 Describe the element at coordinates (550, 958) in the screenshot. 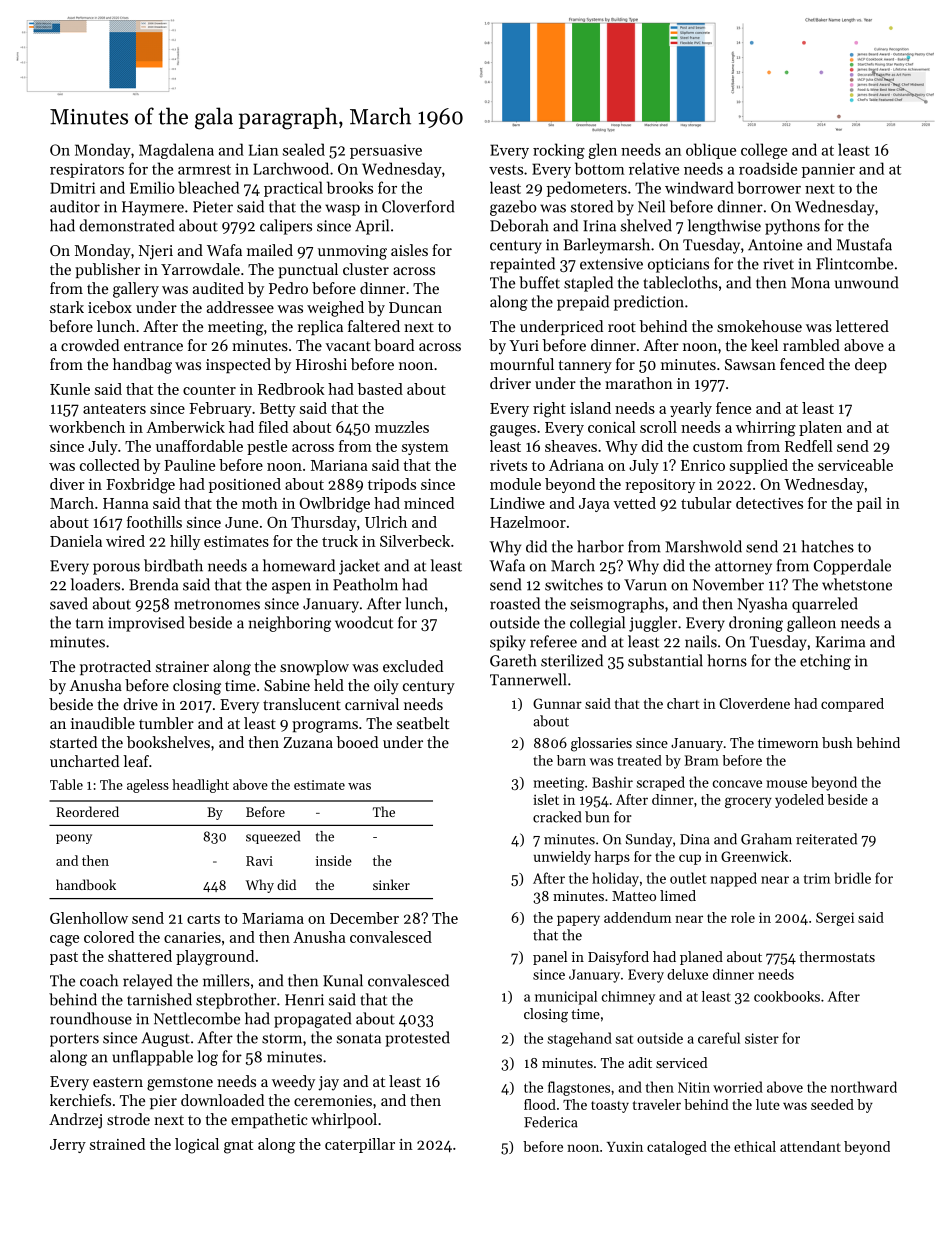

I see `panel` at that location.
